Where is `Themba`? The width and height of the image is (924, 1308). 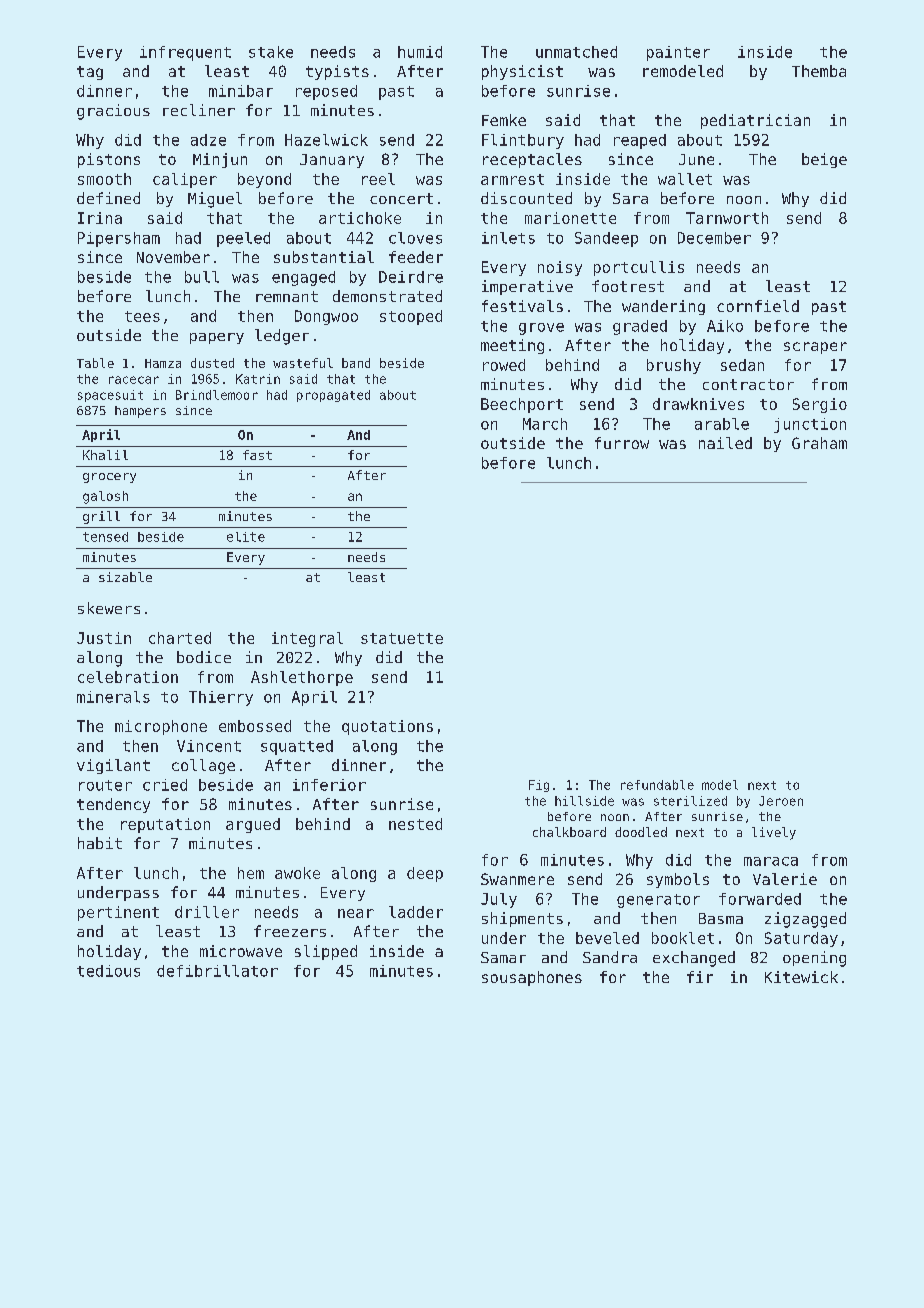 Themba is located at coordinates (819, 71).
